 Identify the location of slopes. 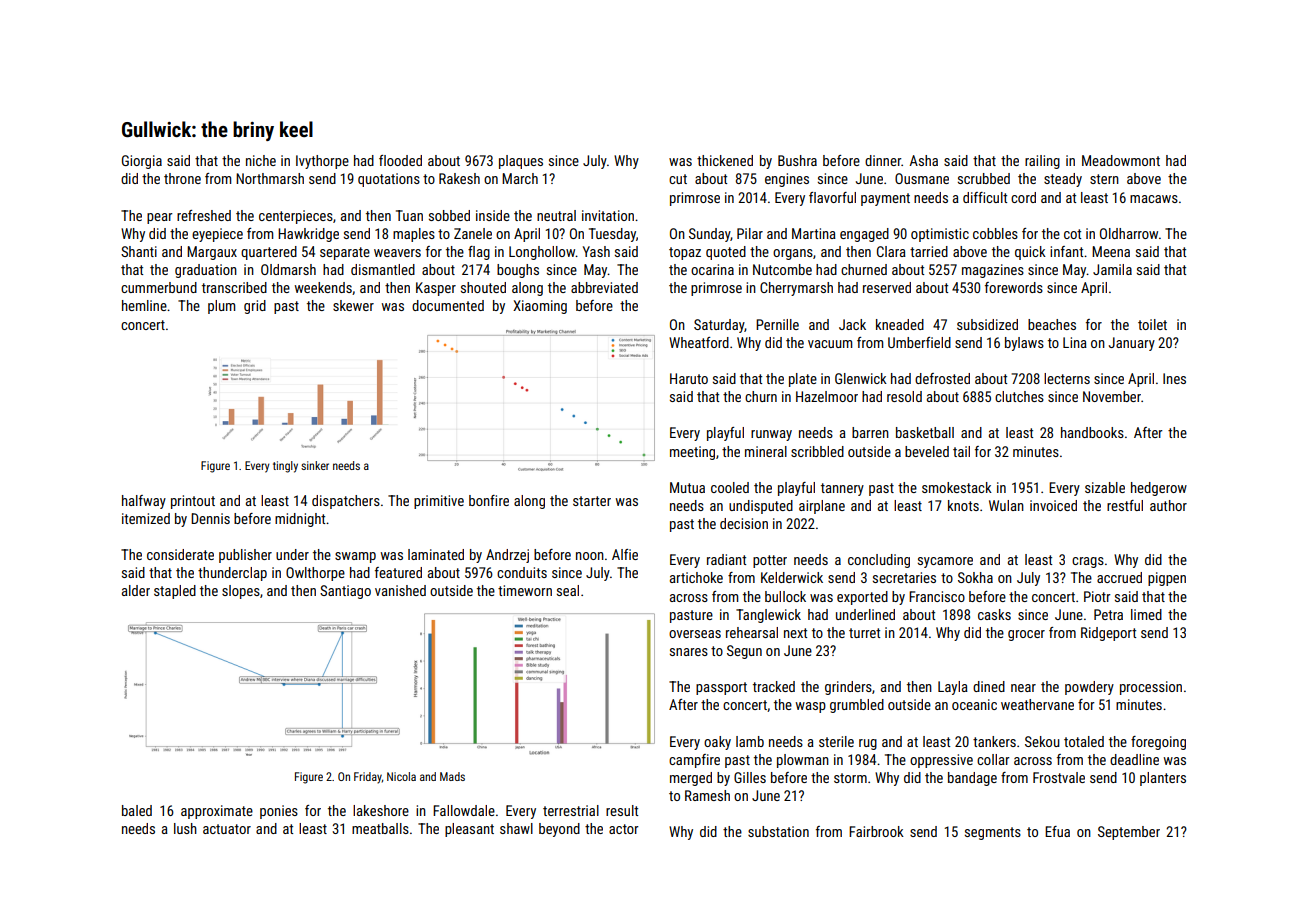
(241, 592).
